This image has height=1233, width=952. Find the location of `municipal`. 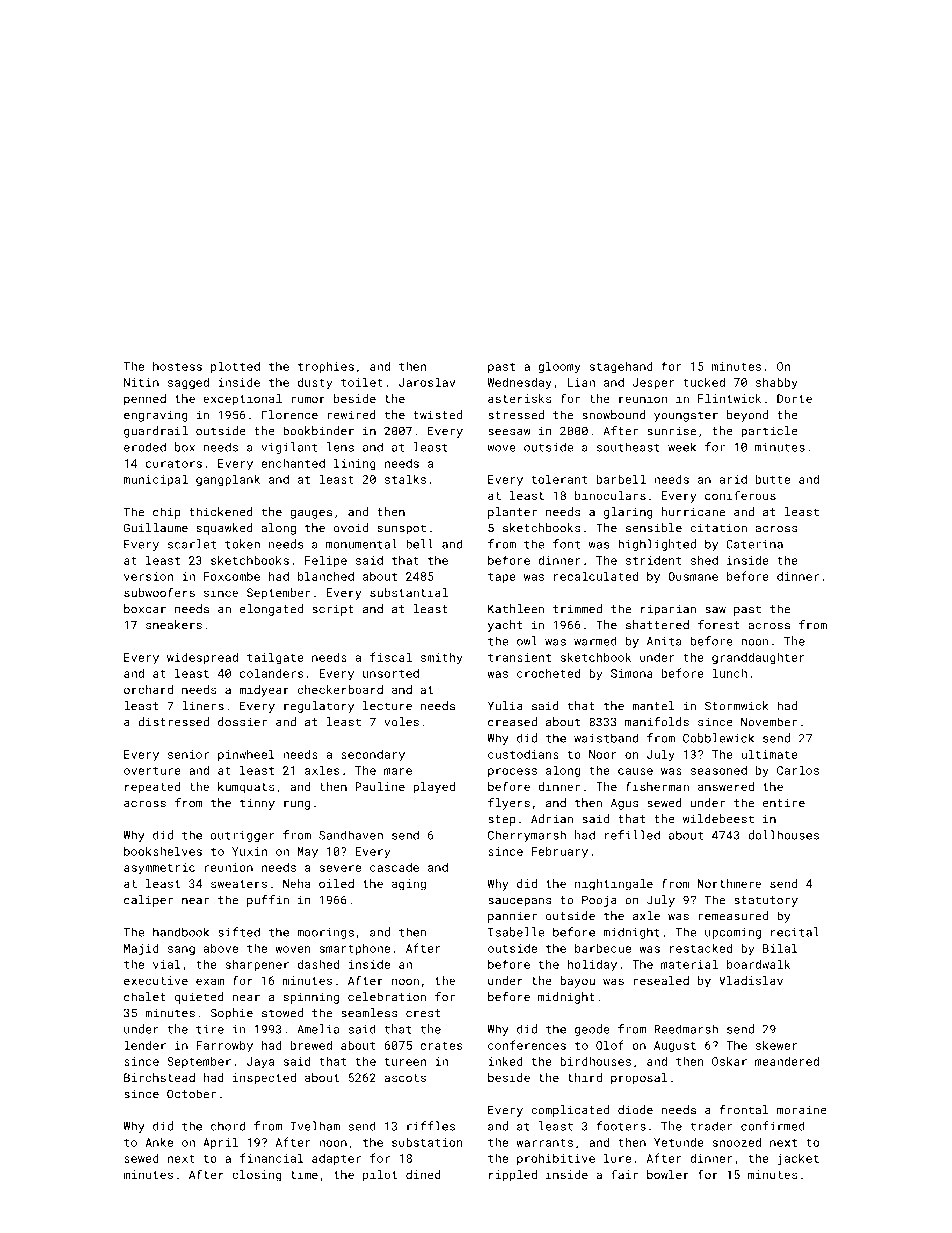

municipal is located at coordinates (156, 480).
